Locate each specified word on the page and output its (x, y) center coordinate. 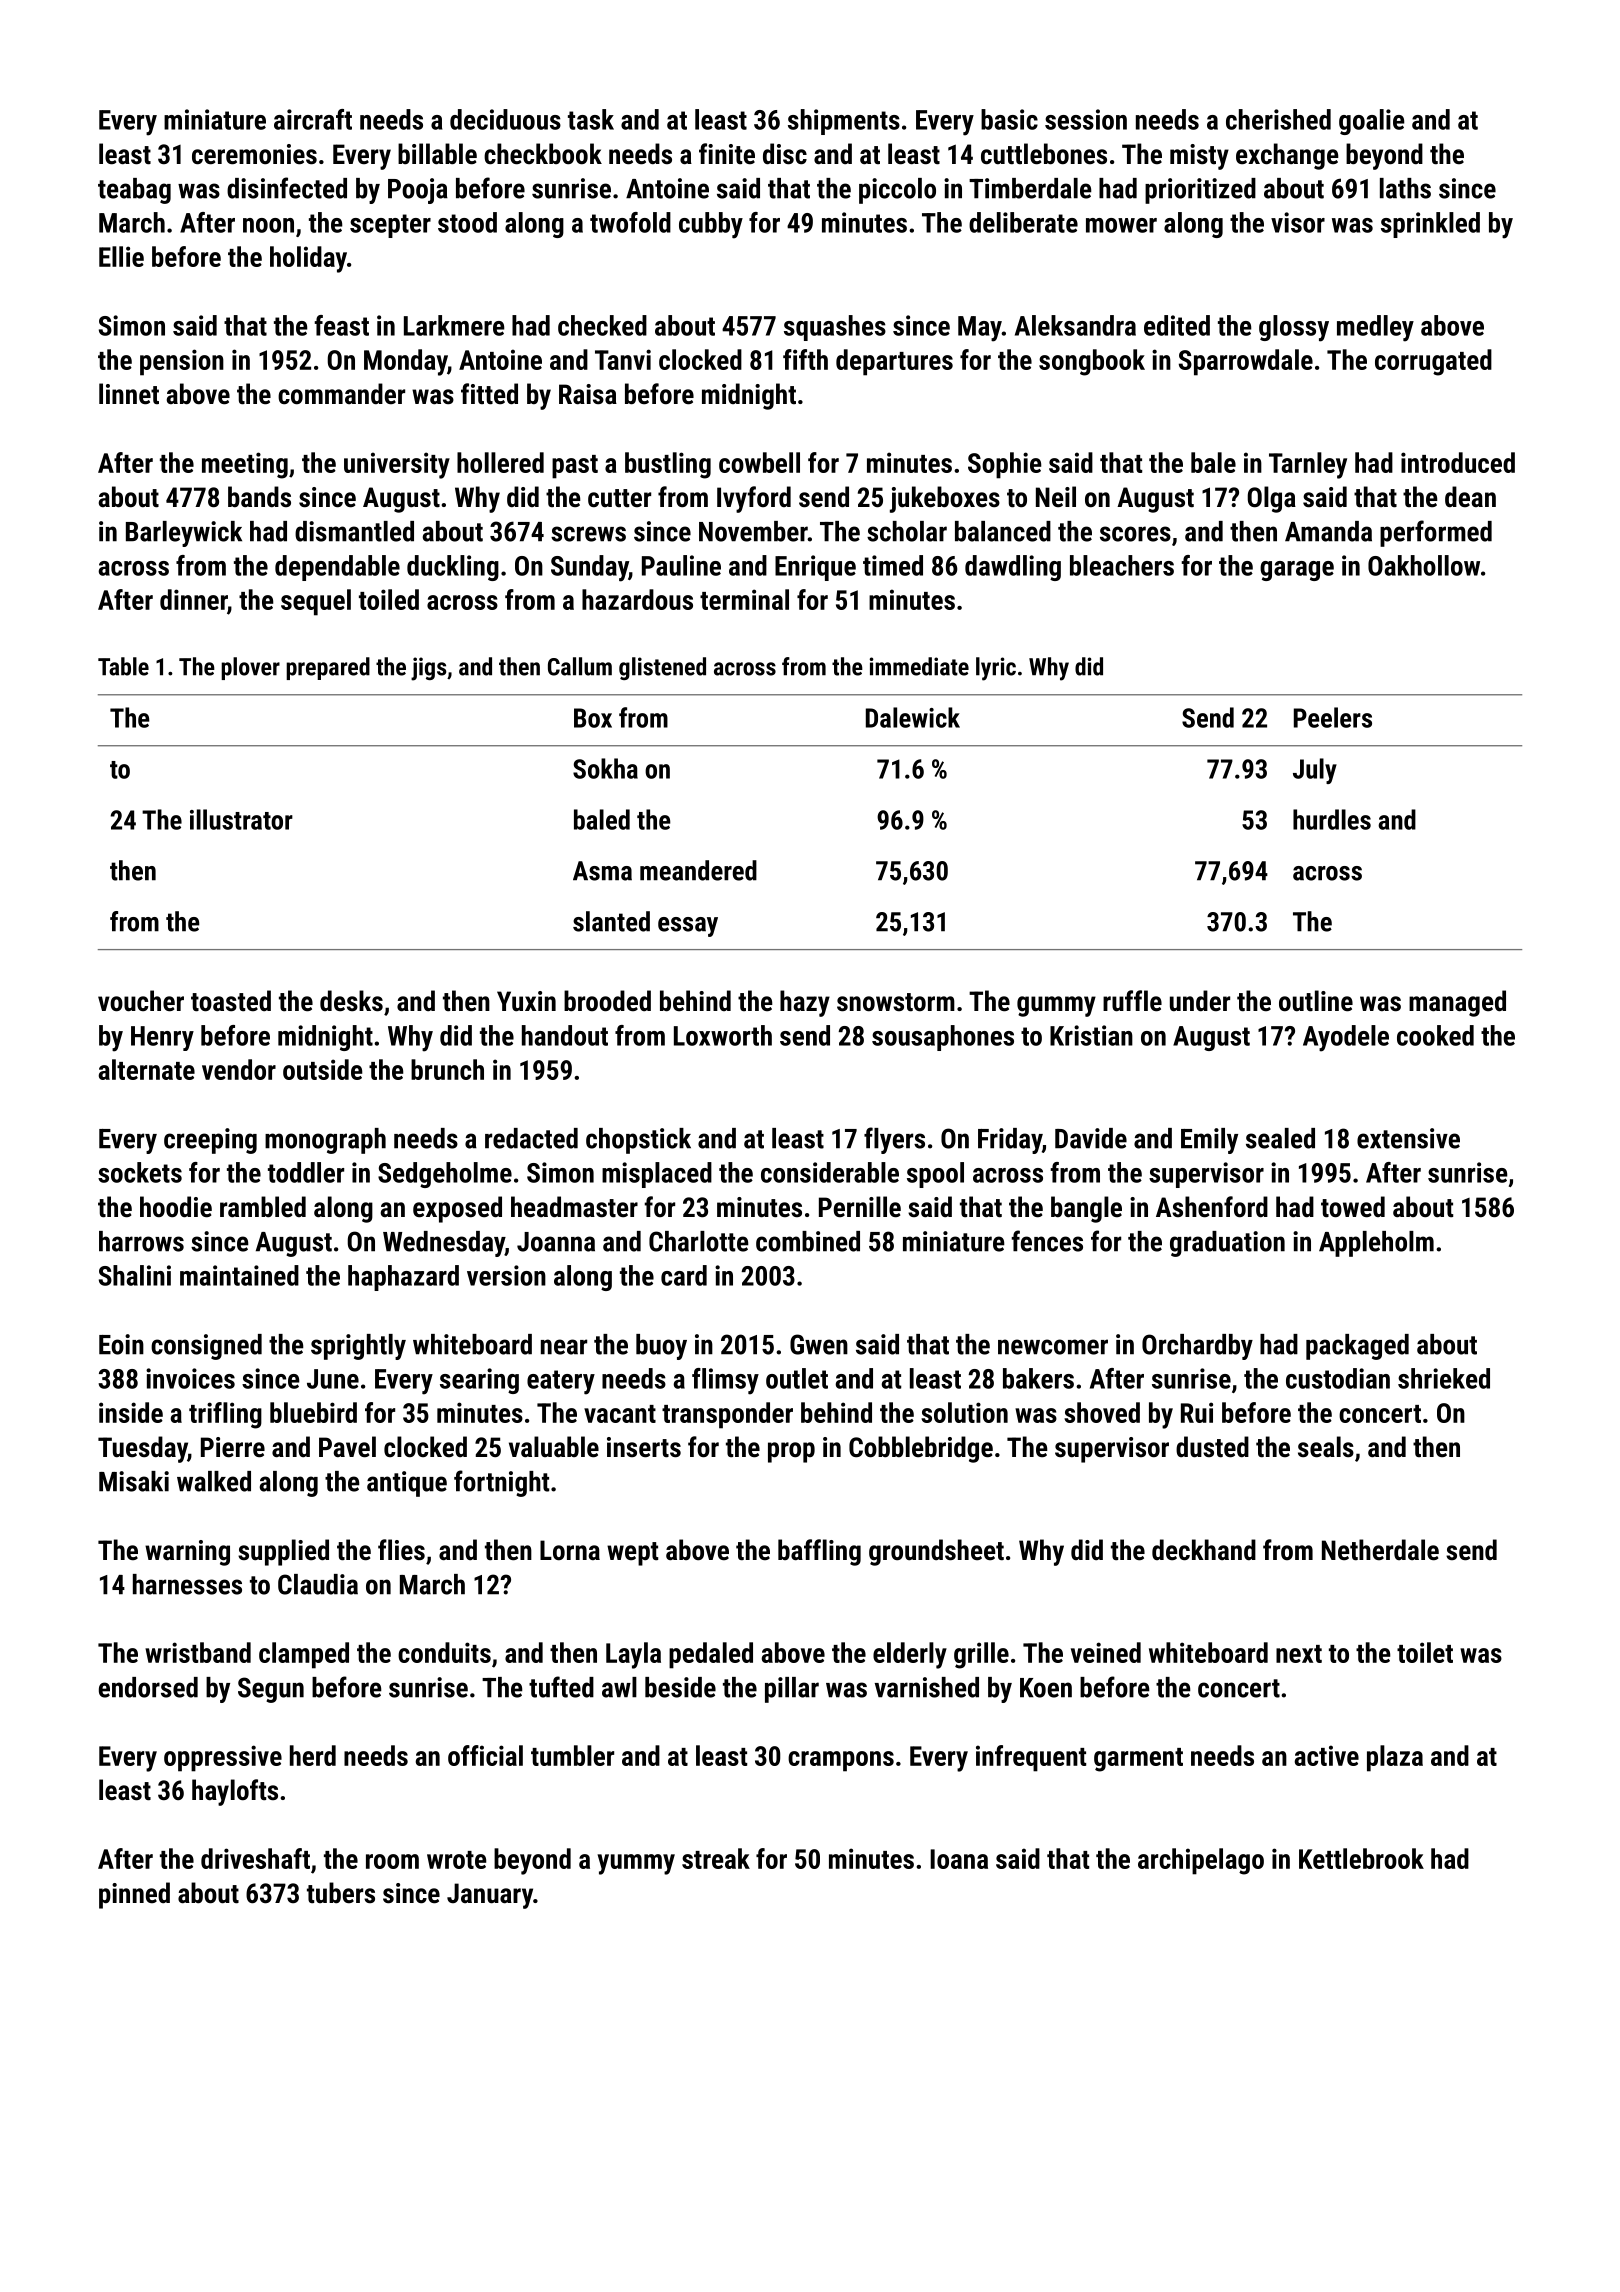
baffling (819, 1552)
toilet (1425, 1652)
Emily (1209, 1141)
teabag (134, 191)
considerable (830, 1172)
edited (1177, 325)
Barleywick (184, 534)
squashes (835, 328)
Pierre (233, 1447)
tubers (341, 1893)
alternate (146, 1069)
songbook (1092, 362)
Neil (1056, 497)
